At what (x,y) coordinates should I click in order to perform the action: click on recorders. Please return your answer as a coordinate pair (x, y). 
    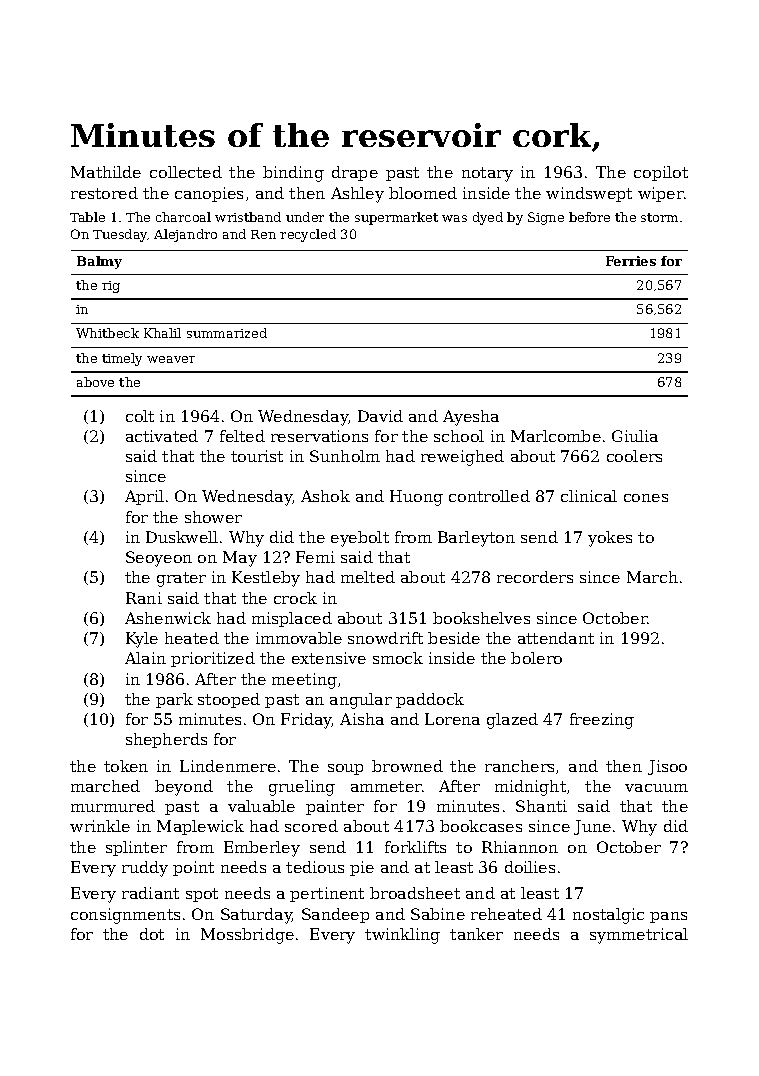
    Looking at the image, I should click on (535, 577).
